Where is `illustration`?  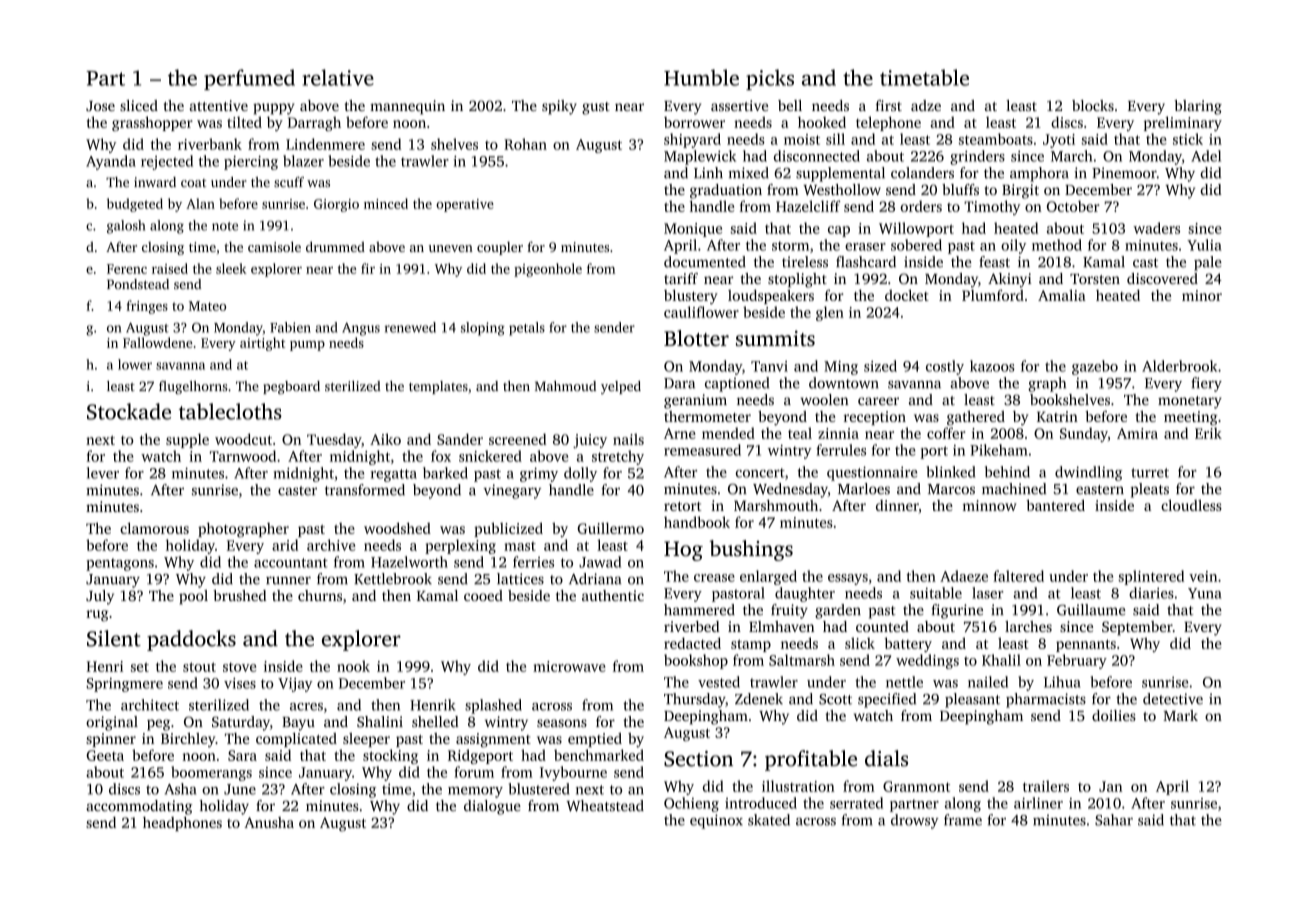 illustration is located at coordinates (798, 786).
